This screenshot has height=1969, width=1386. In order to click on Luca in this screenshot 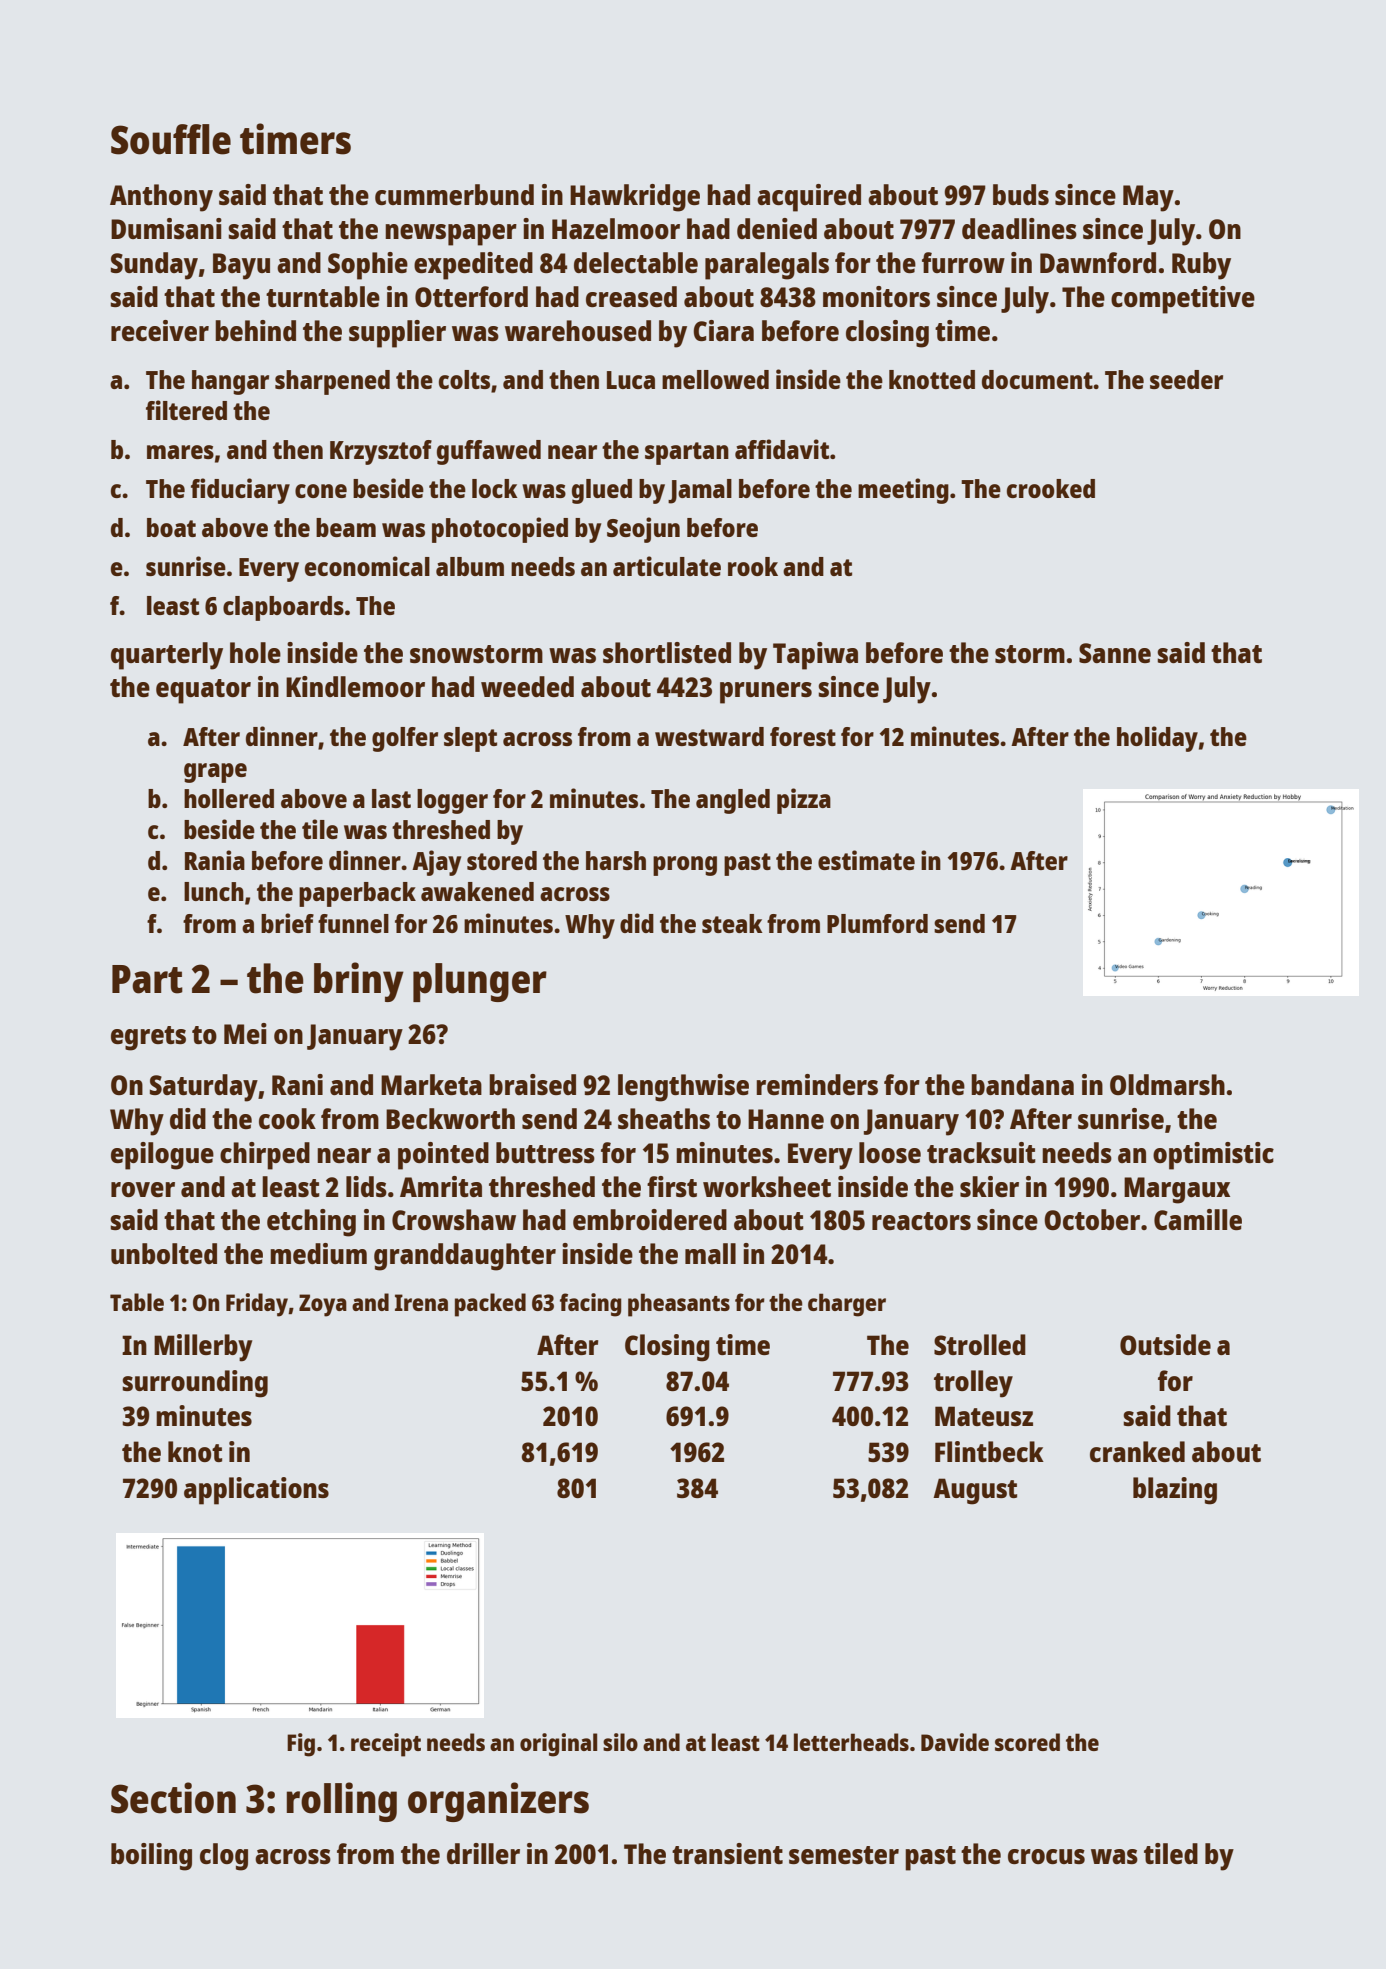, I will do `click(631, 380)`.
